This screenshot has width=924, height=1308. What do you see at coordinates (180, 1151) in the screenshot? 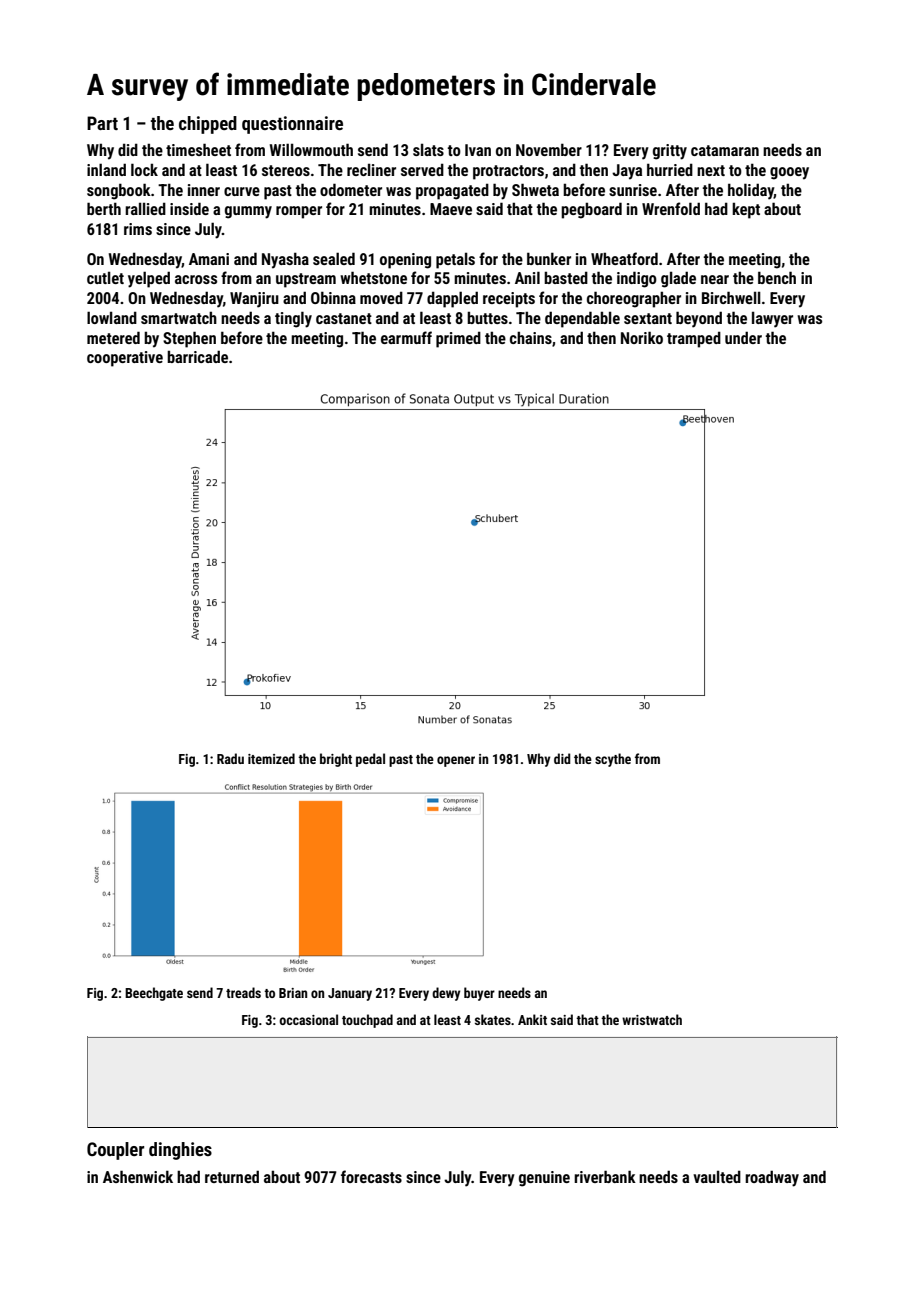
I see `dinghies` at bounding box center [180, 1151].
